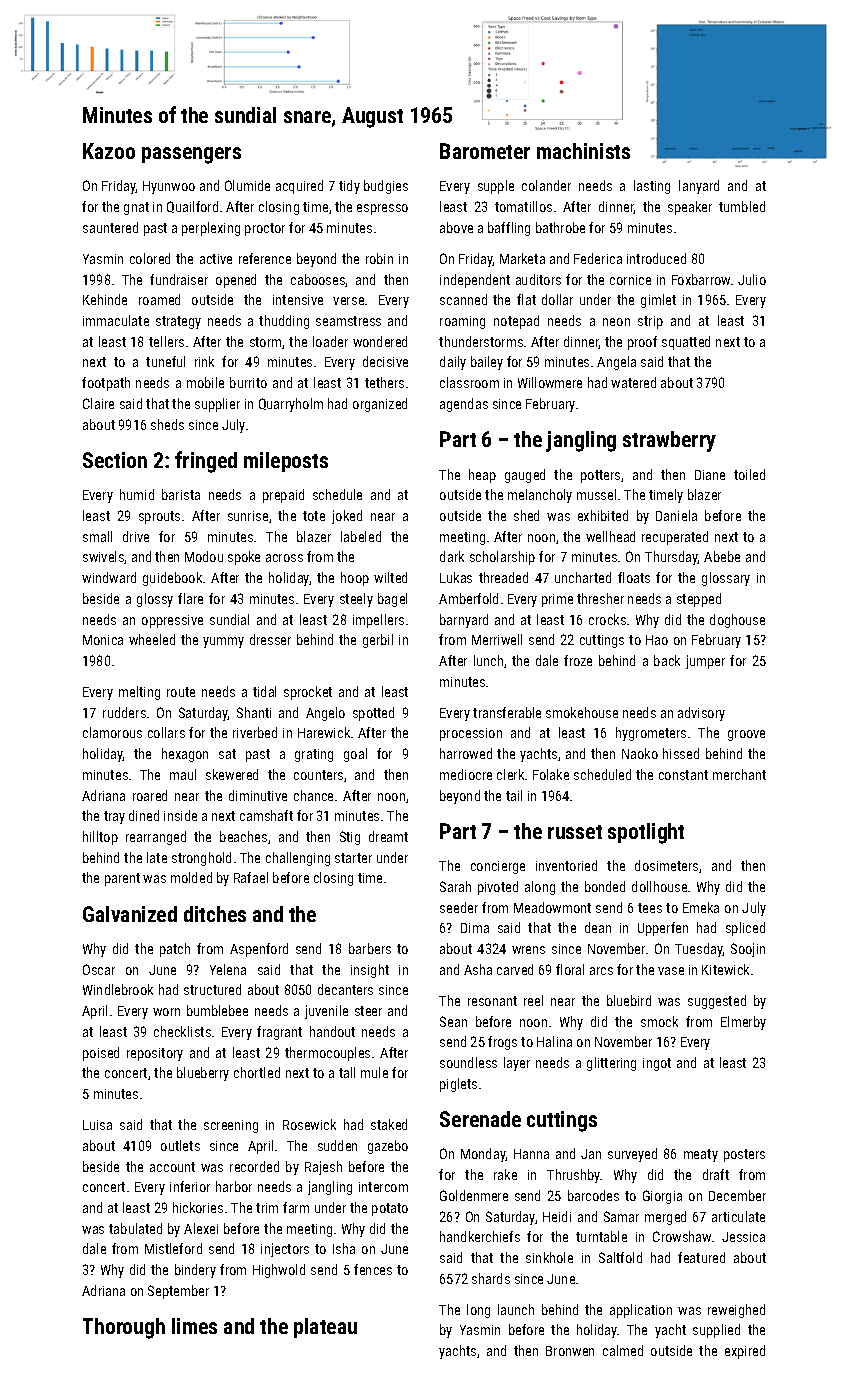  Describe the element at coordinates (109, 151) in the document. I see `Kazoo` at that location.
